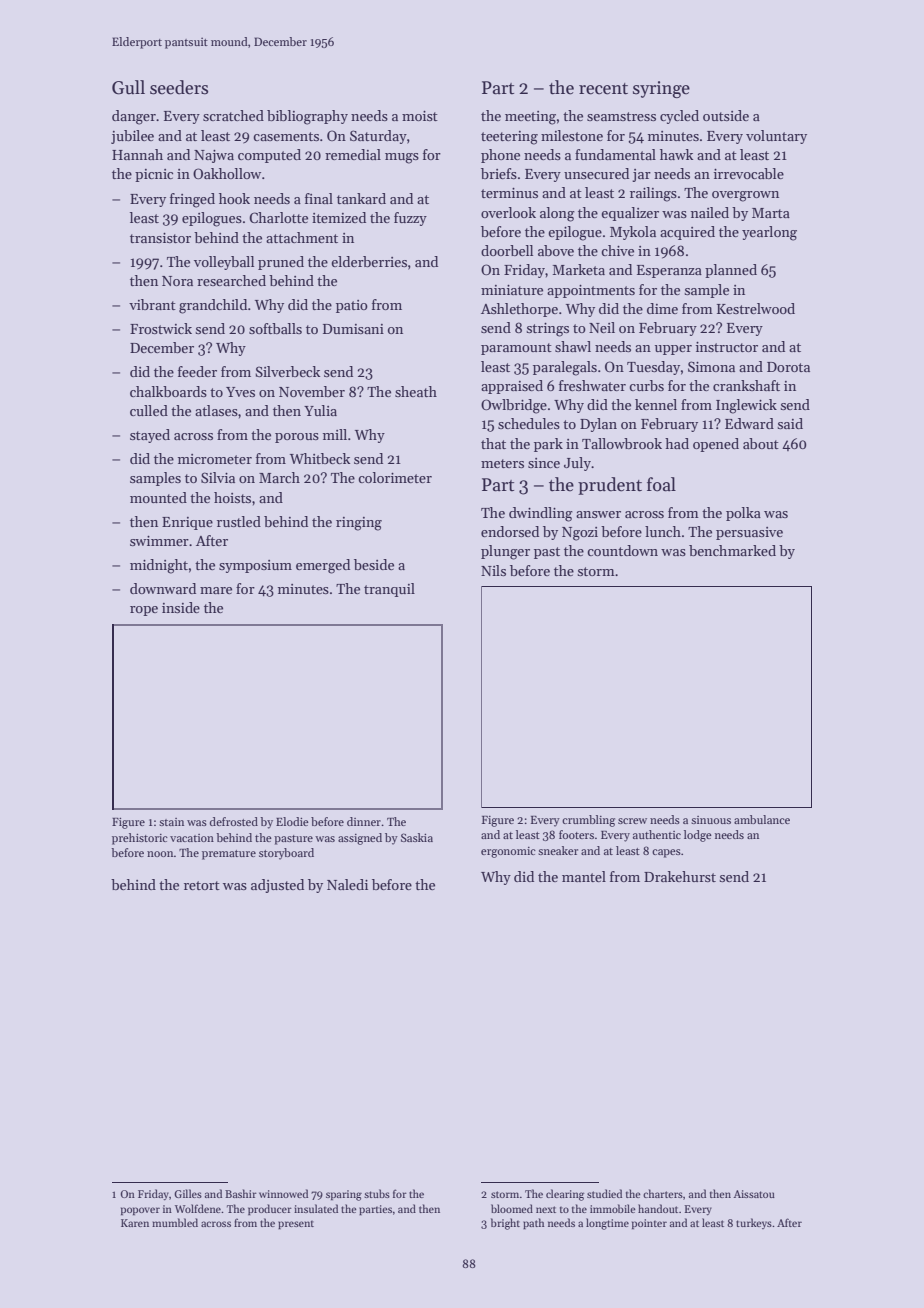  What do you see at coordinates (603, 89) in the screenshot?
I see `recent` at bounding box center [603, 89].
